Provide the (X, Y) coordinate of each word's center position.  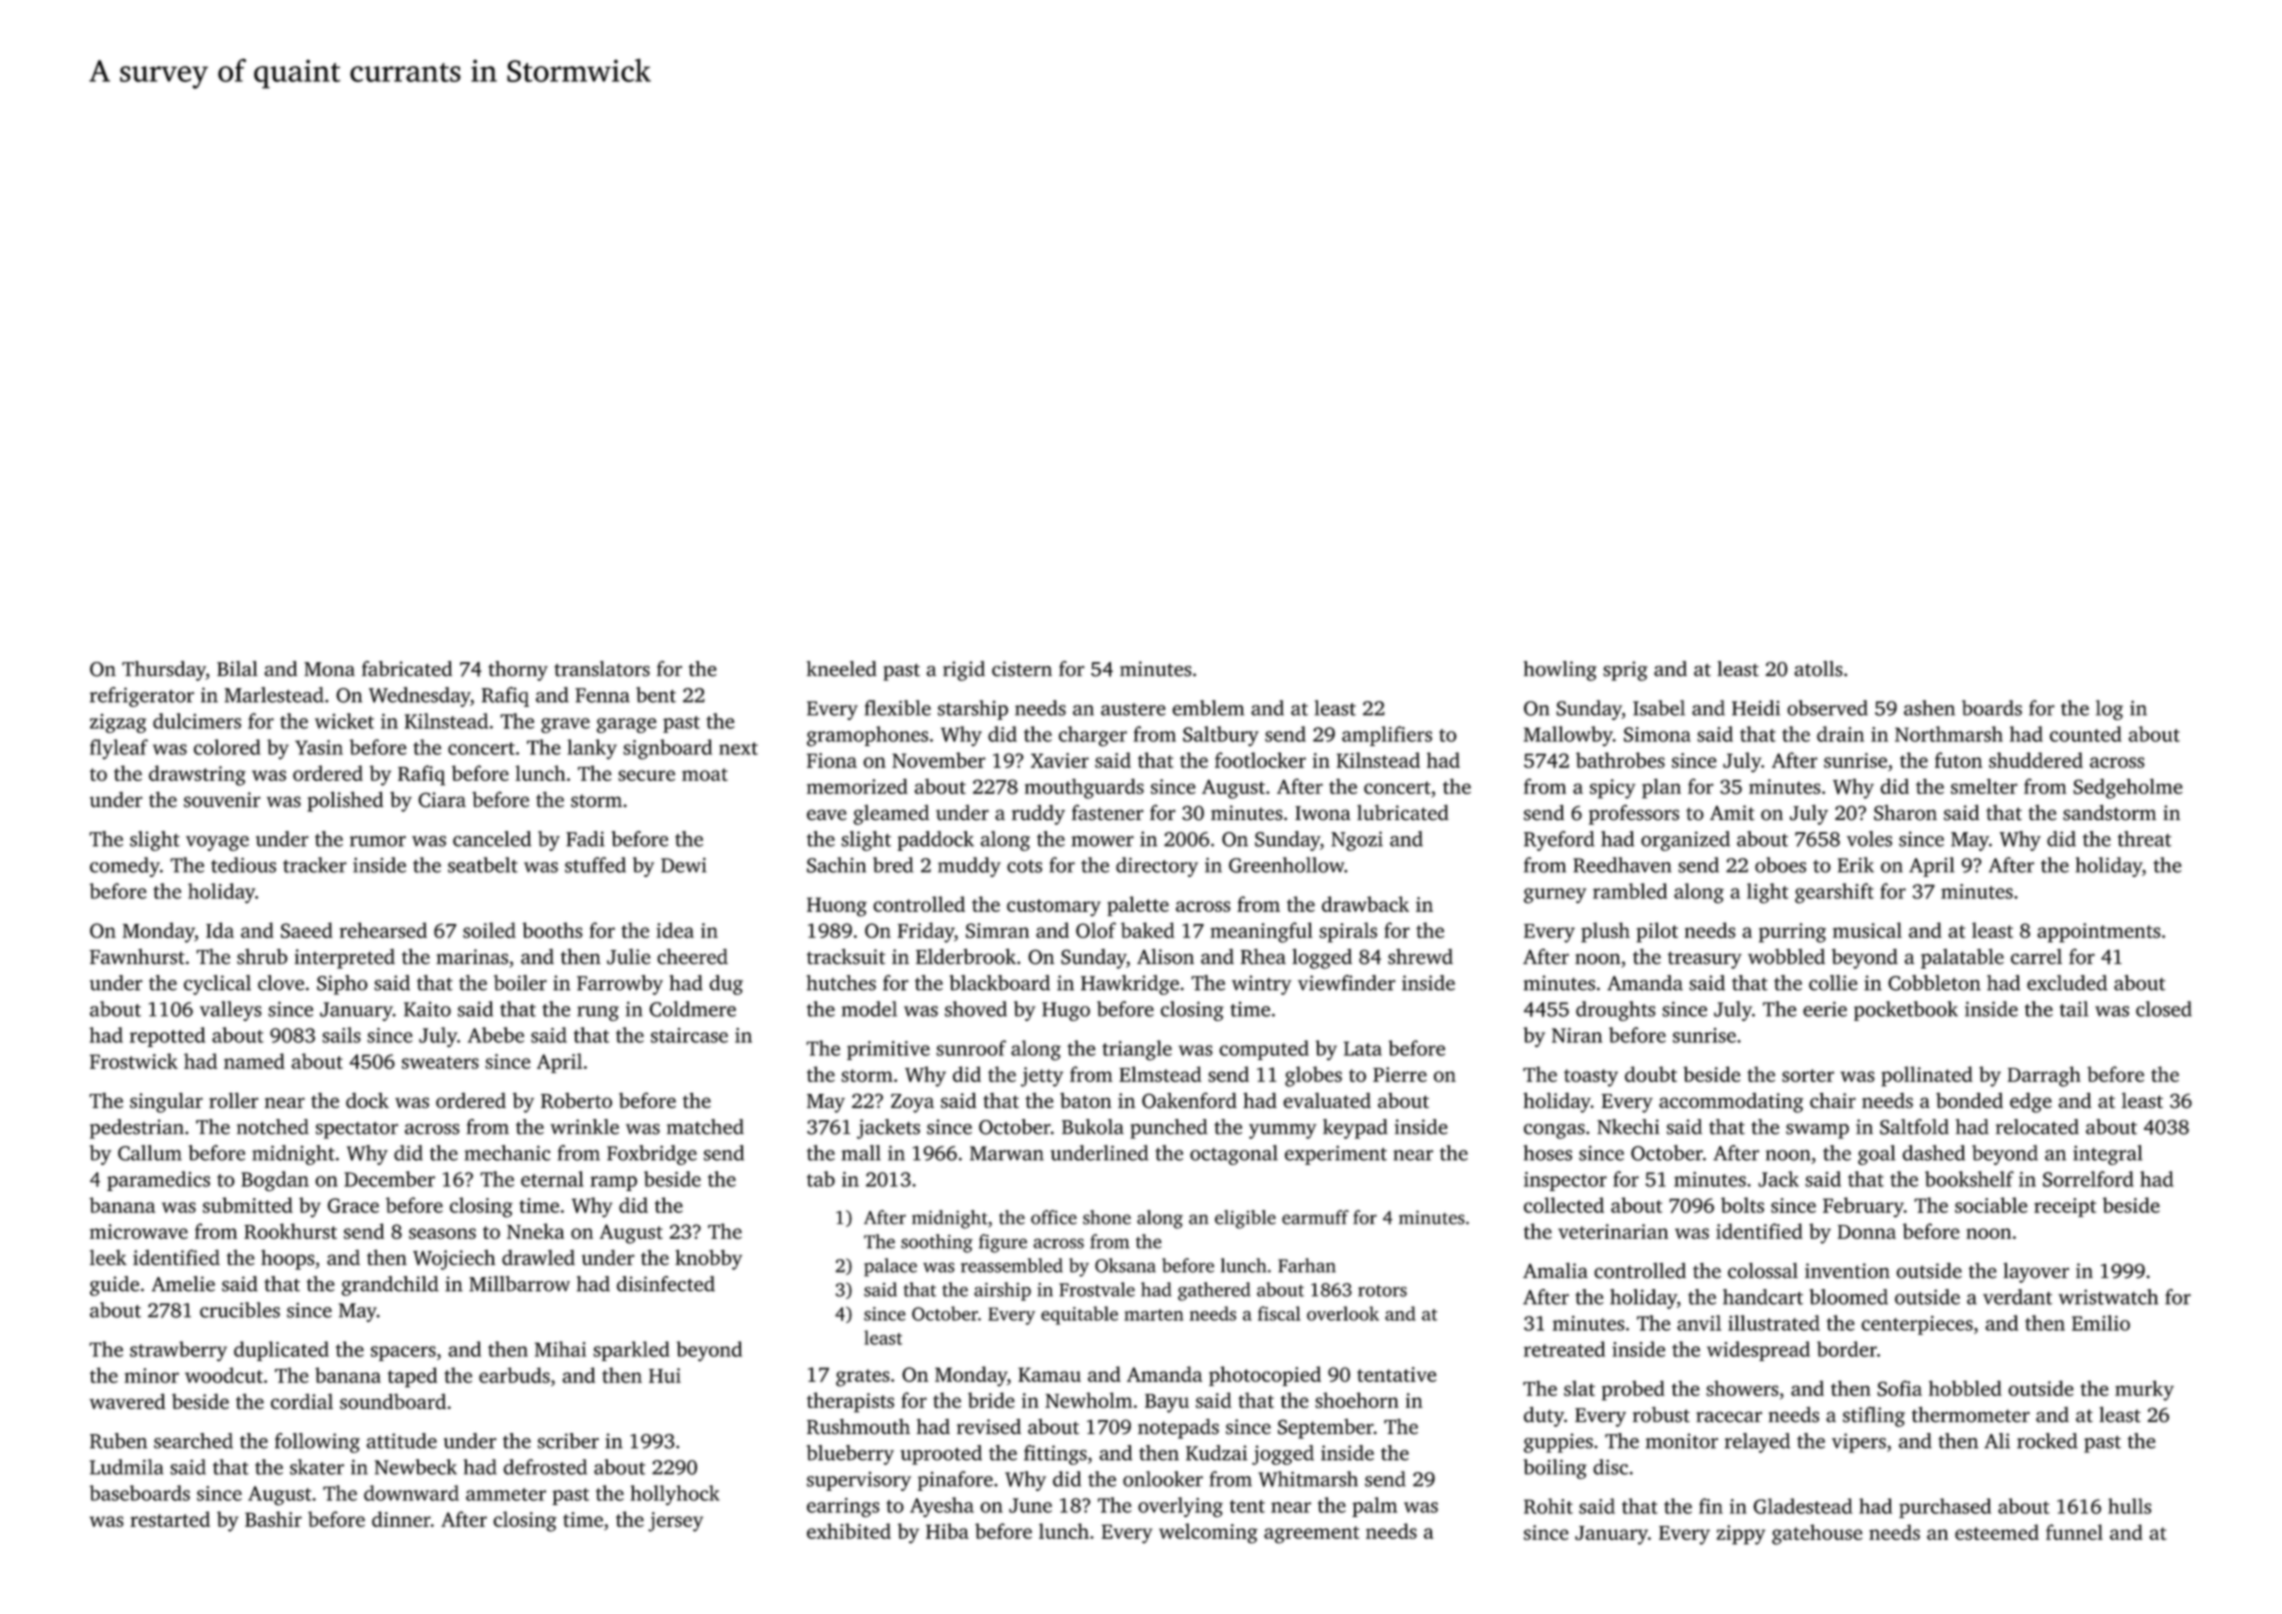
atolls (1818, 669)
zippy (1741, 1535)
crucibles (240, 1310)
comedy (125, 867)
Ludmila (127, 1467)
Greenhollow (1286, 865)
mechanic (507, 1153)
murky (2144, 1391)
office (1054, 1217)
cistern (1022, 669)
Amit (1732, 813)
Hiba (947, 1531)
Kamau (1049, 1374)
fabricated (407, 669)
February (1863, 1207)
